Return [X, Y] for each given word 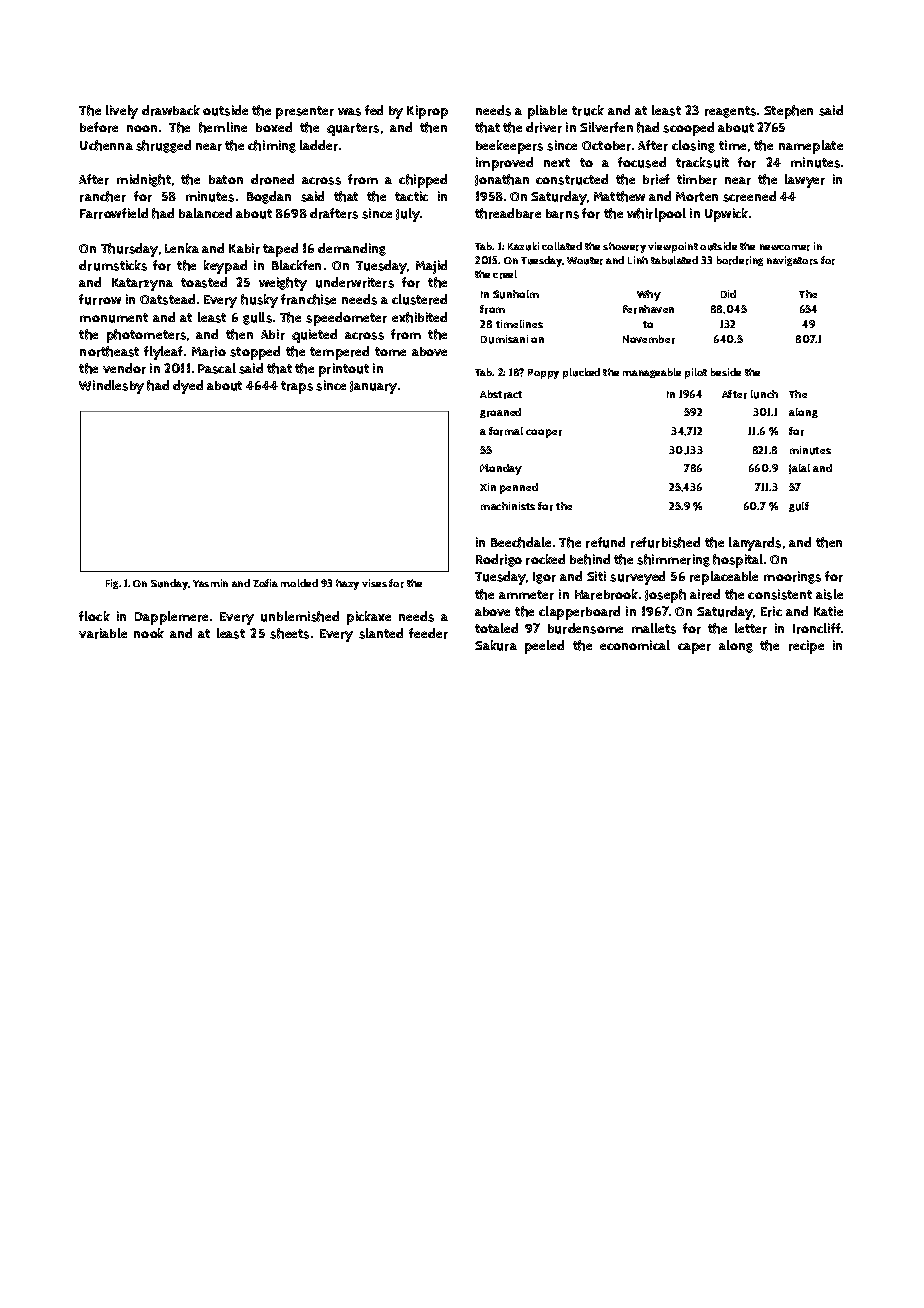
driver [544, 127]
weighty [283, 284]
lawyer [805, 181]
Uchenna [106, 145]
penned [519, 488]
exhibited [419, 317]
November [649, 339]
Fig [112, 584]
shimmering [673, 560]
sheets [289, 633]
